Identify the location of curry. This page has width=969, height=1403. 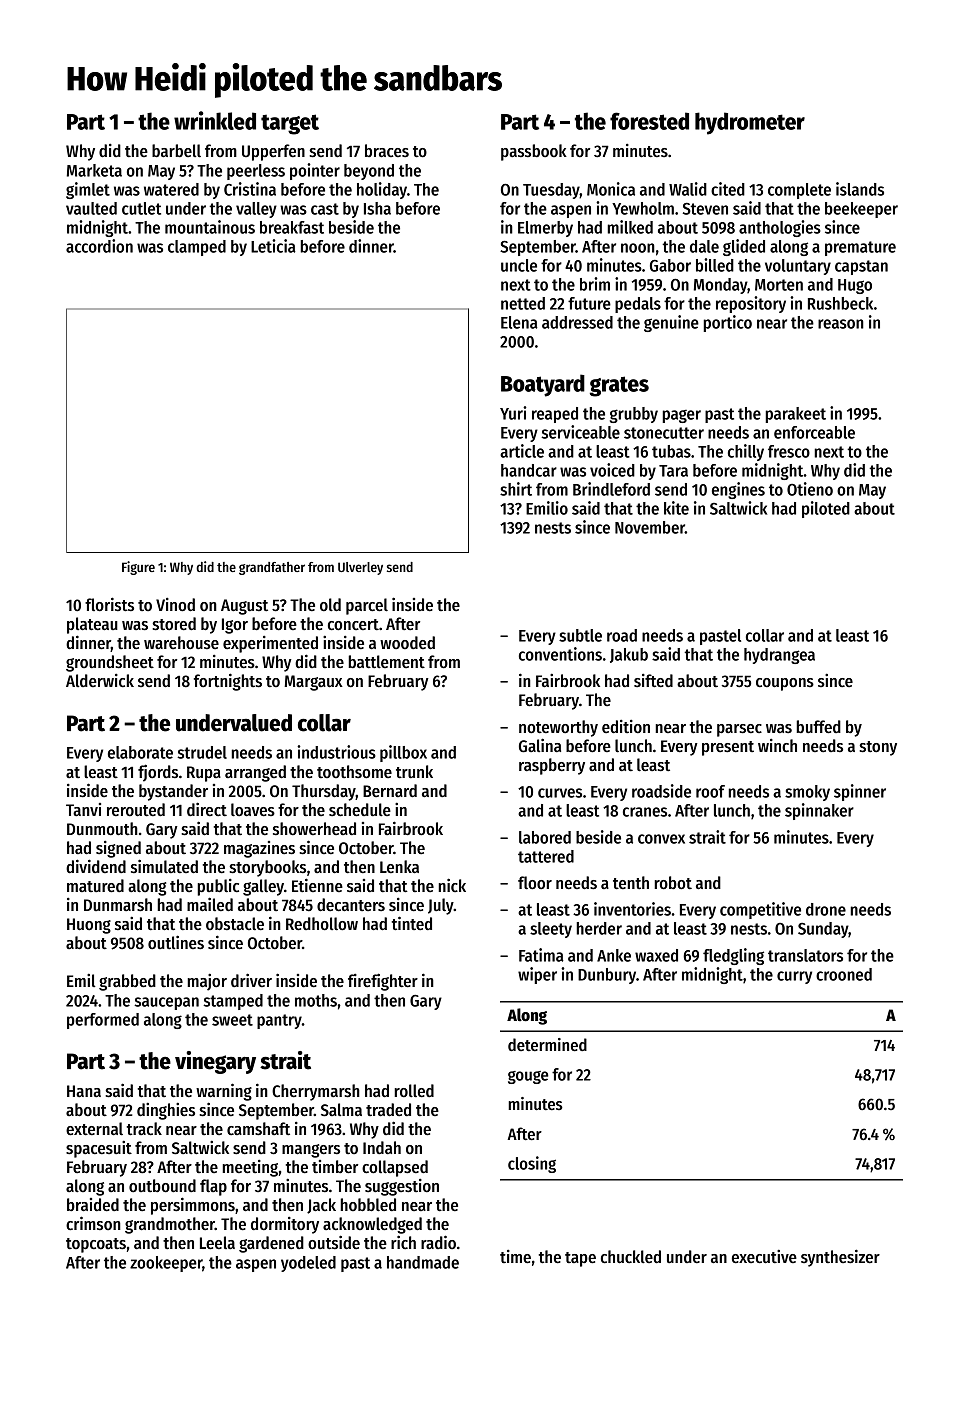
(794, 977).
